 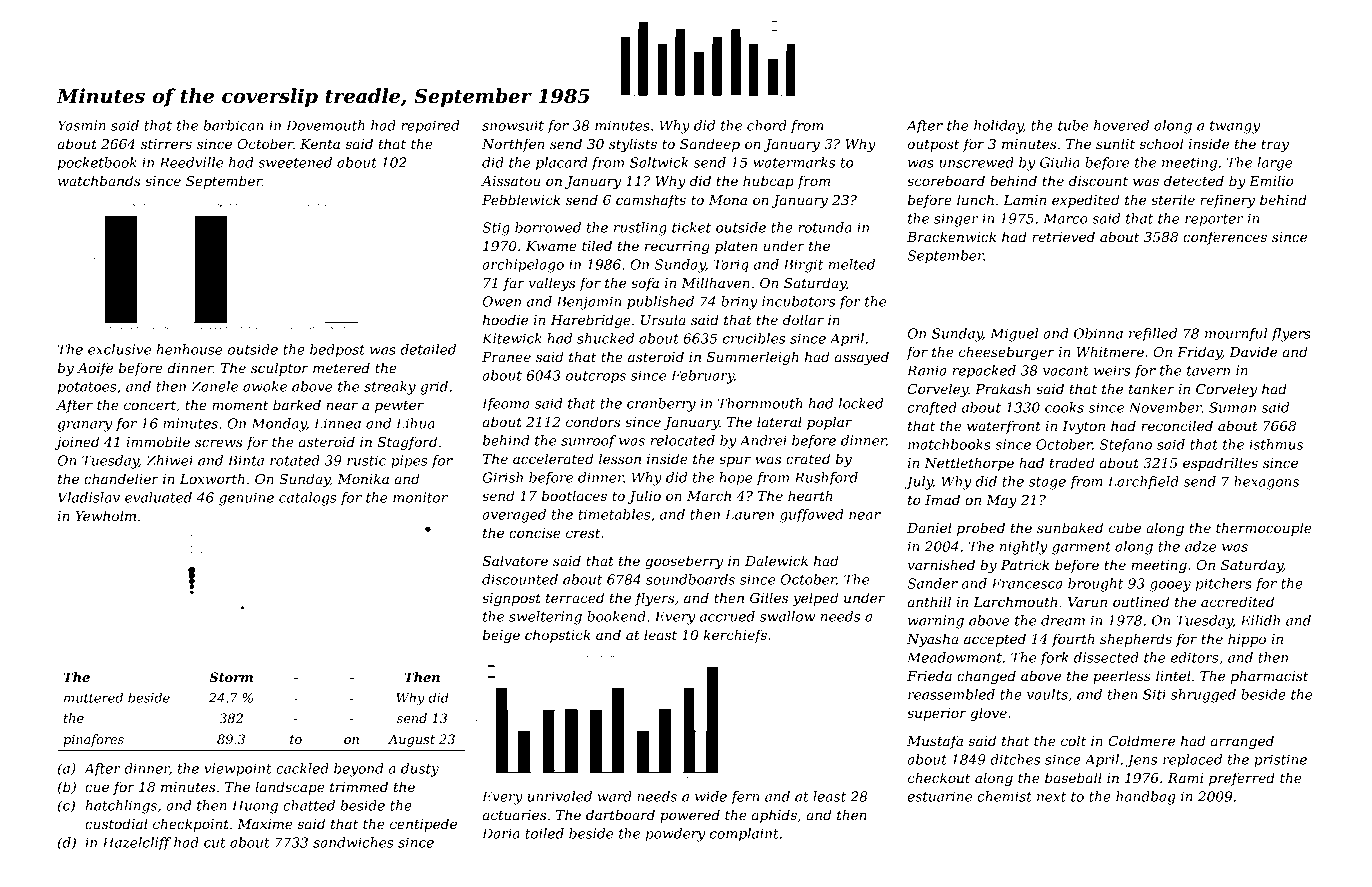 I want to click on Maxime, so click(x=265, y=824).
